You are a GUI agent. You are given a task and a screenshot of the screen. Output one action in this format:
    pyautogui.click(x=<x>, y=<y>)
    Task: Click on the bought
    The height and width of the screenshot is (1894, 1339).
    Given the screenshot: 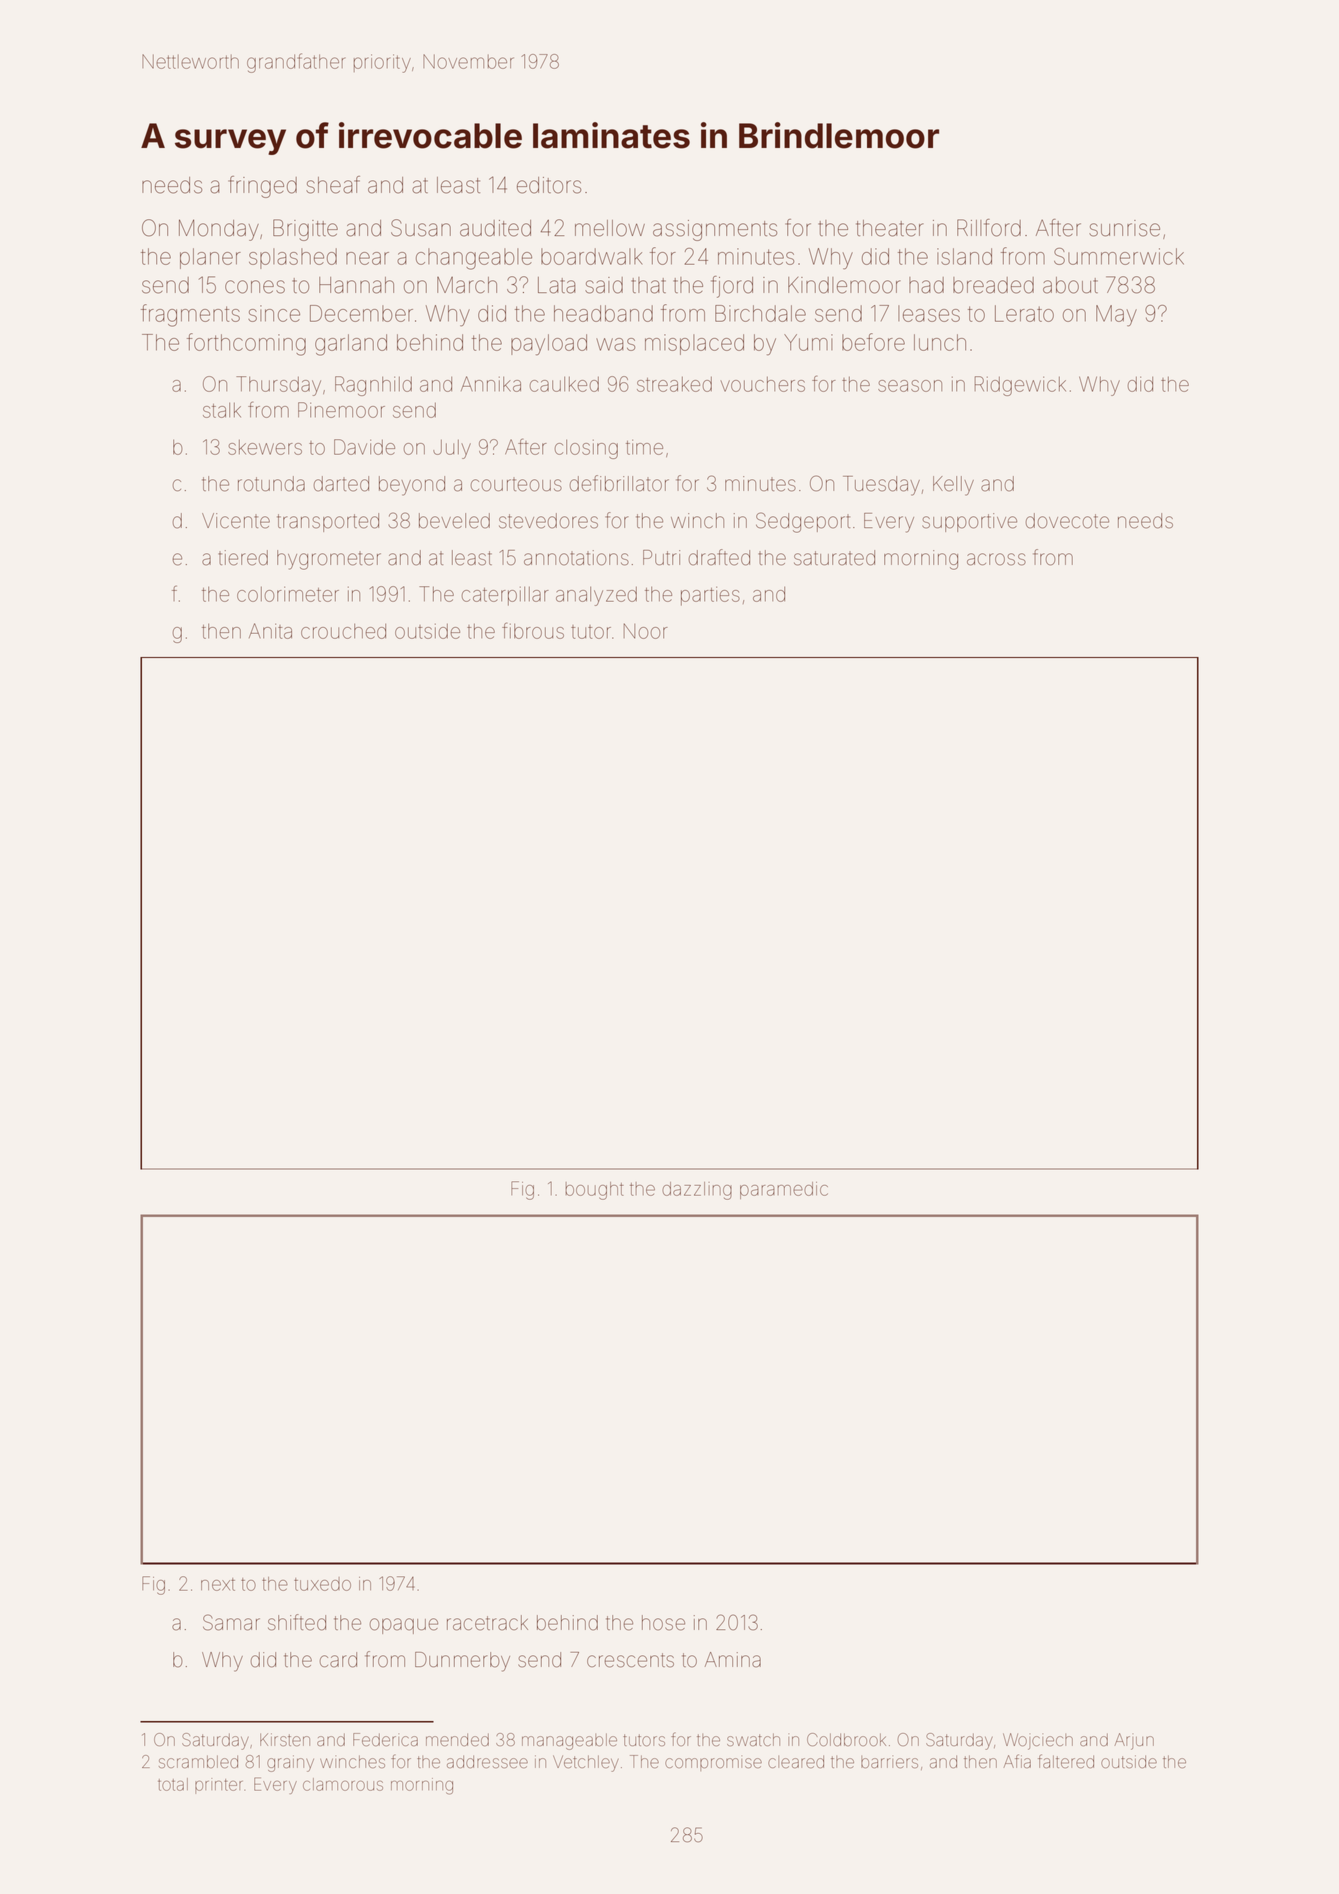 What is the action you would take?
    pyautogui.click(x=594, y=1191)
